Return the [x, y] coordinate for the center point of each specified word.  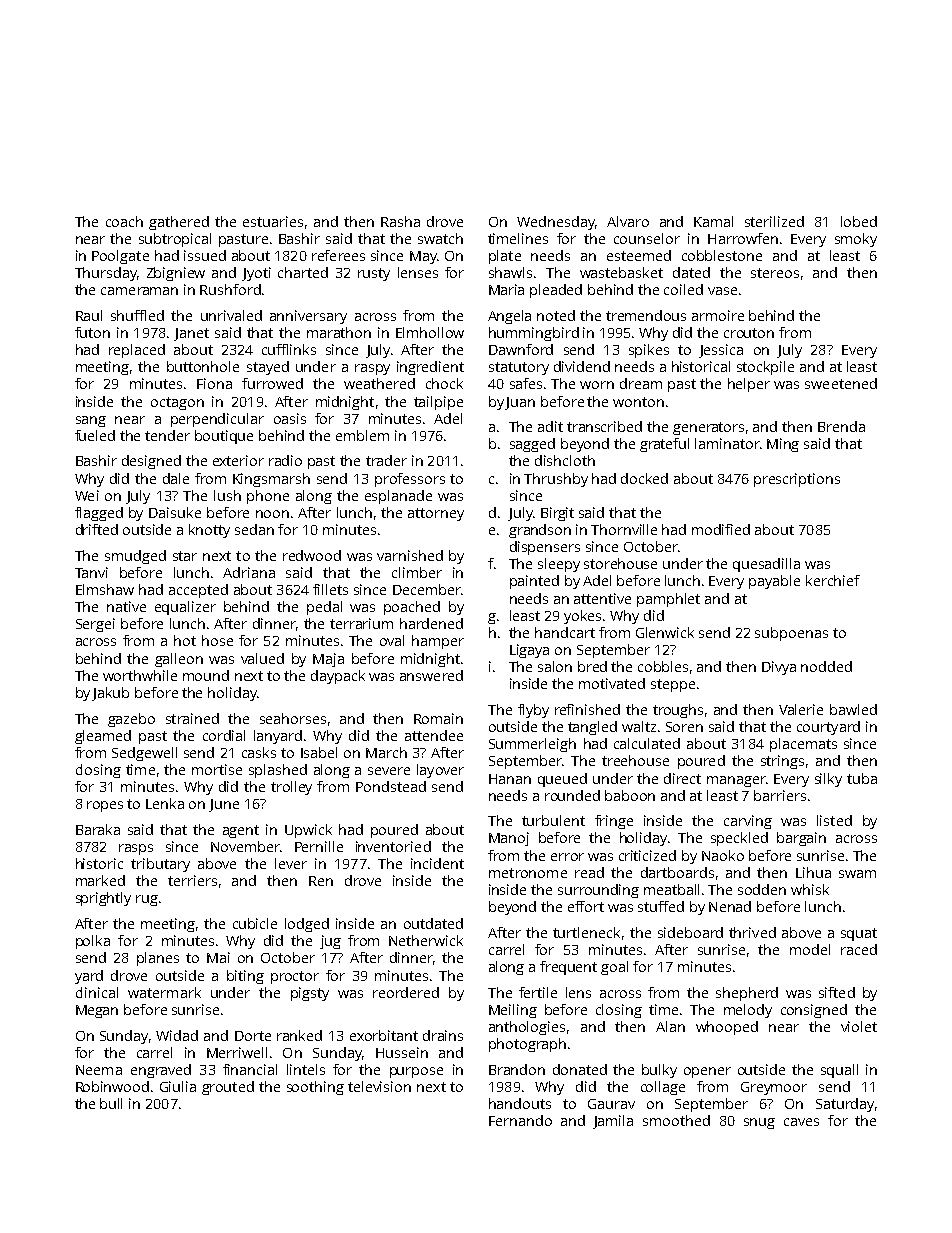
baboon [630, 795]
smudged [135, 557]
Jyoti [256, 274]
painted [534, 582]
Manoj [509, 839]
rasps [136, 849]
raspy [372, 369]
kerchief [833, 580]
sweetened [841, 383]
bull [111, 1103]
